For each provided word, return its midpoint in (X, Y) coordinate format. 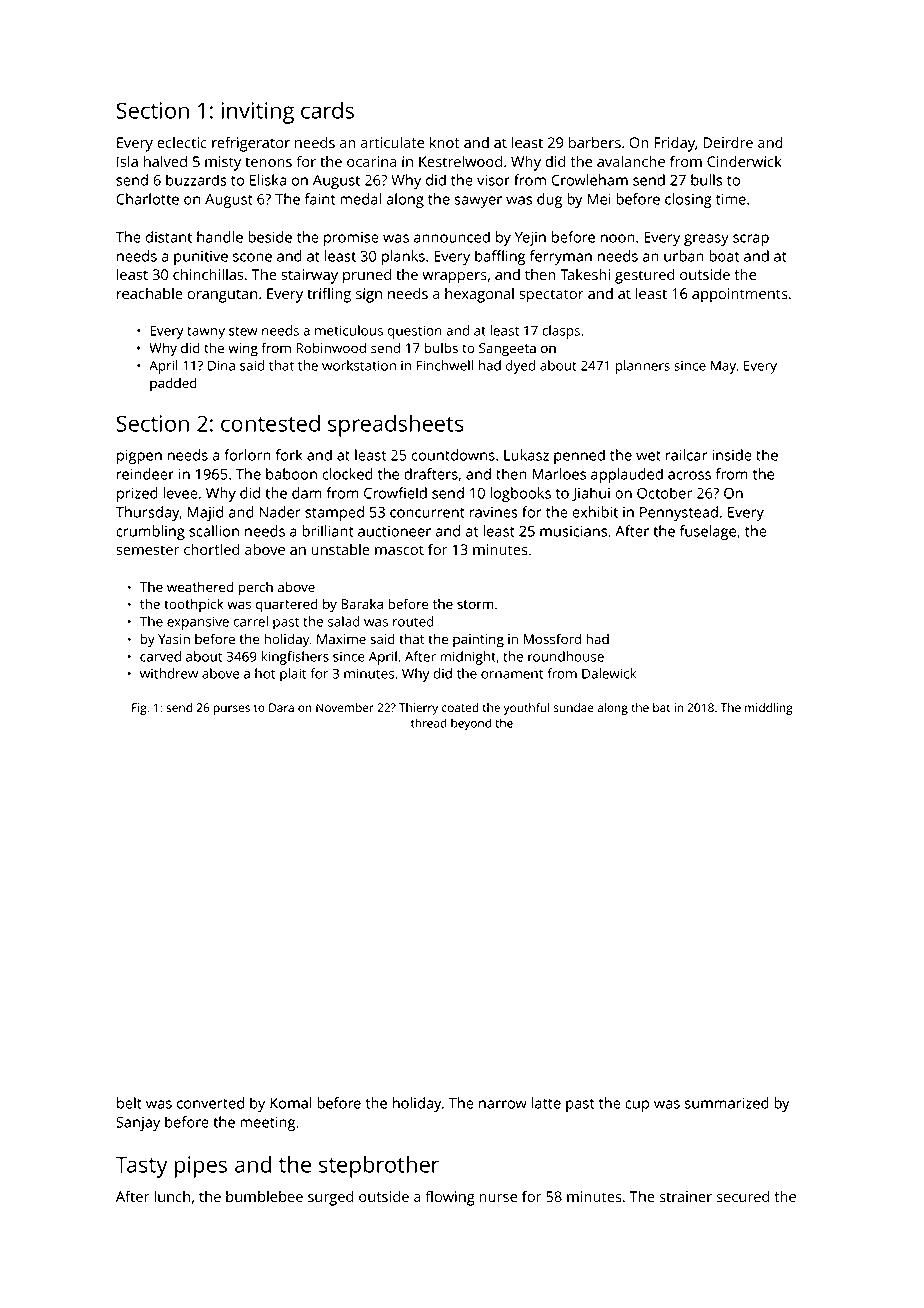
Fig (139, 709)
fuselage (708, 532)
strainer (686, 1196)
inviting (257, 113)
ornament (512, 674)
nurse (498, 1198)
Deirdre (728, 142)
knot (445, 142)
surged (331, 1198)
